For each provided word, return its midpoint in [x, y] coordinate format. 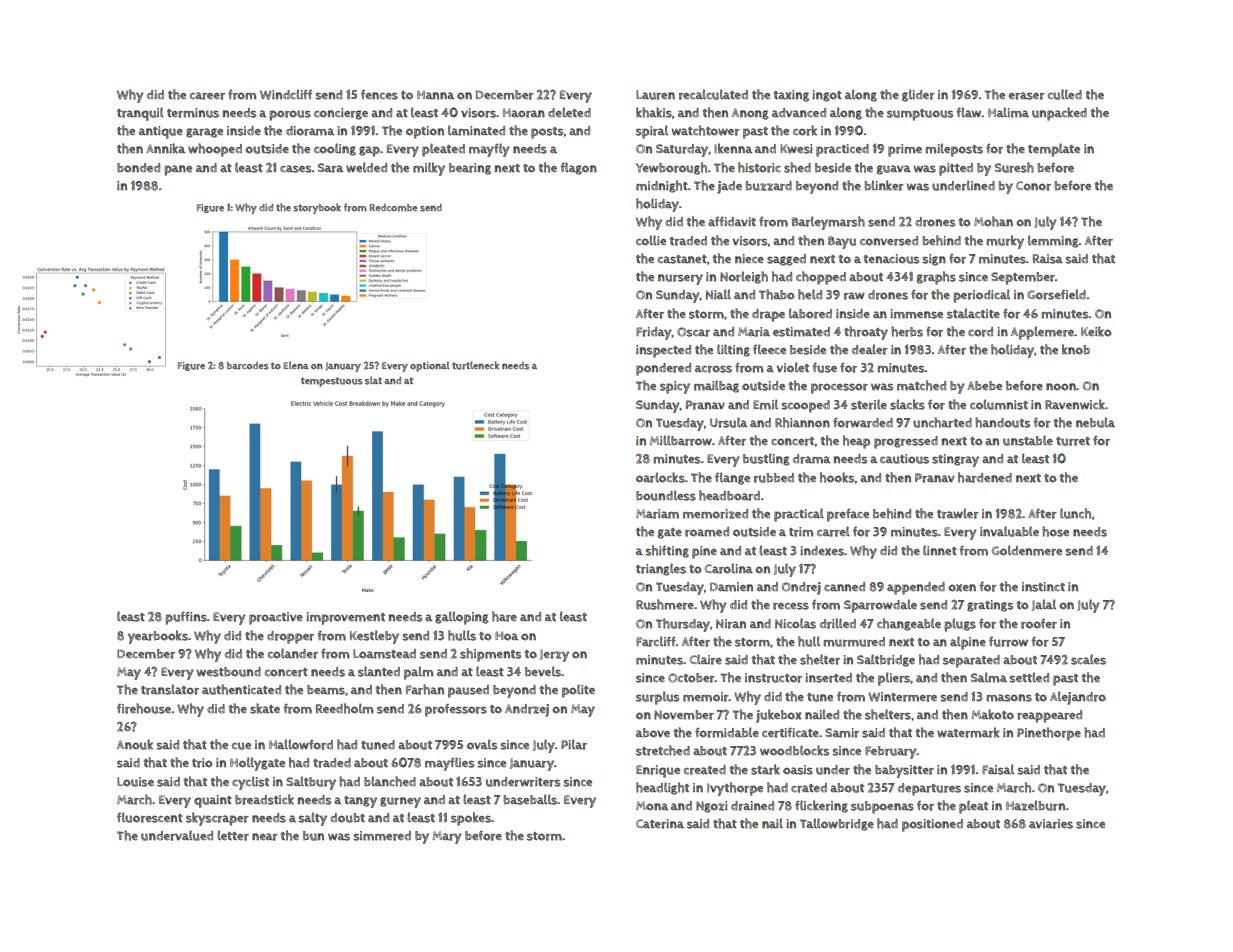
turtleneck [475, 365]
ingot [827, 96]
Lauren [655, 95]
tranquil [140, 114]
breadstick [264, 799]
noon [1061, 387]
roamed [707, 532]
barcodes [248, 366]
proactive [276, 618]
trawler [958, 513]
